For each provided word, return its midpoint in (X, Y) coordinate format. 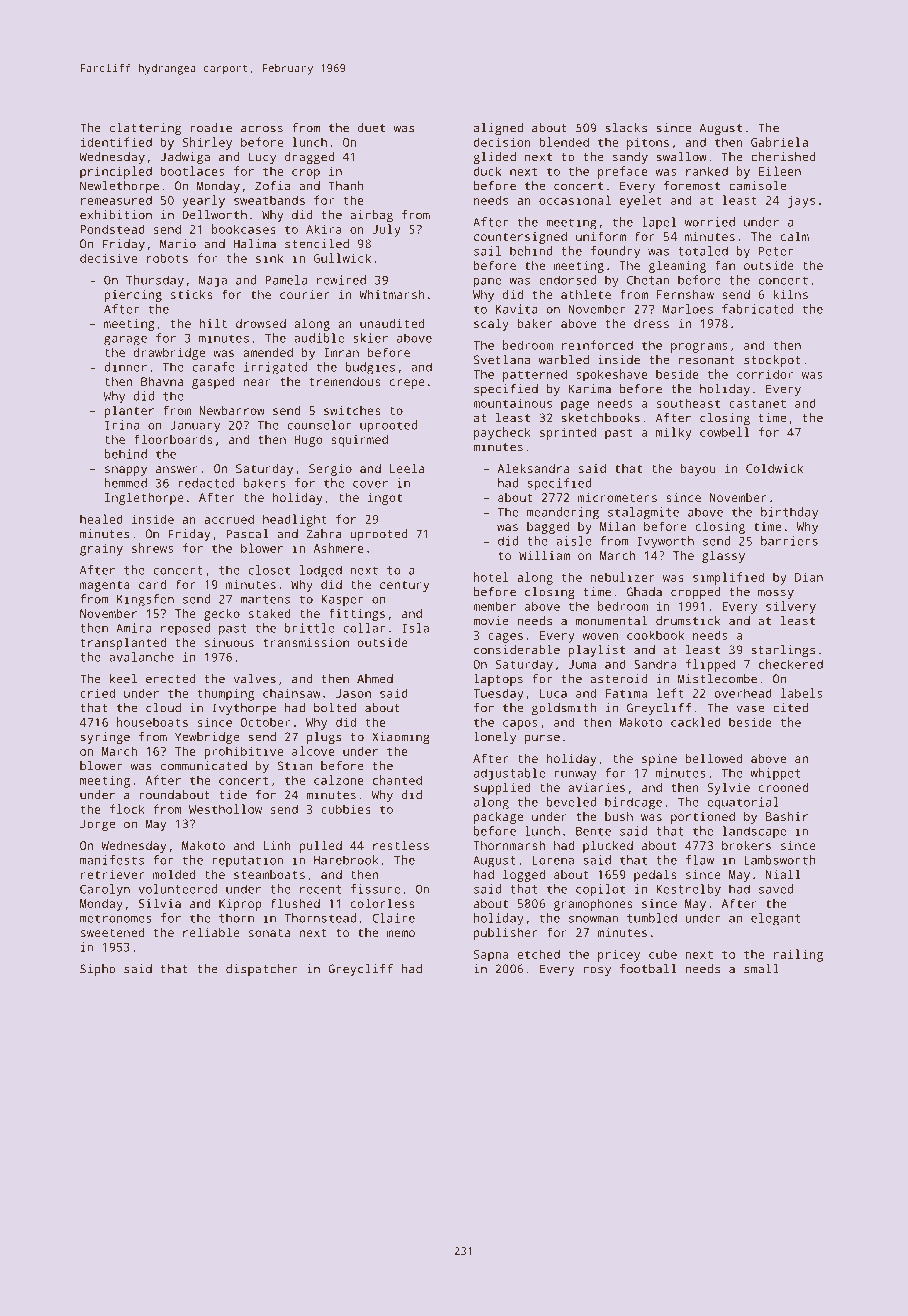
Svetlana (502, 360)
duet (371, 128)
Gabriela (779, 142)
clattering (145, 129)
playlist (596, 651)
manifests (112, 860)
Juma (582, 664)
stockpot (772, 361)
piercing (133, 296)
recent (321, 889)
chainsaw (292, 693)
